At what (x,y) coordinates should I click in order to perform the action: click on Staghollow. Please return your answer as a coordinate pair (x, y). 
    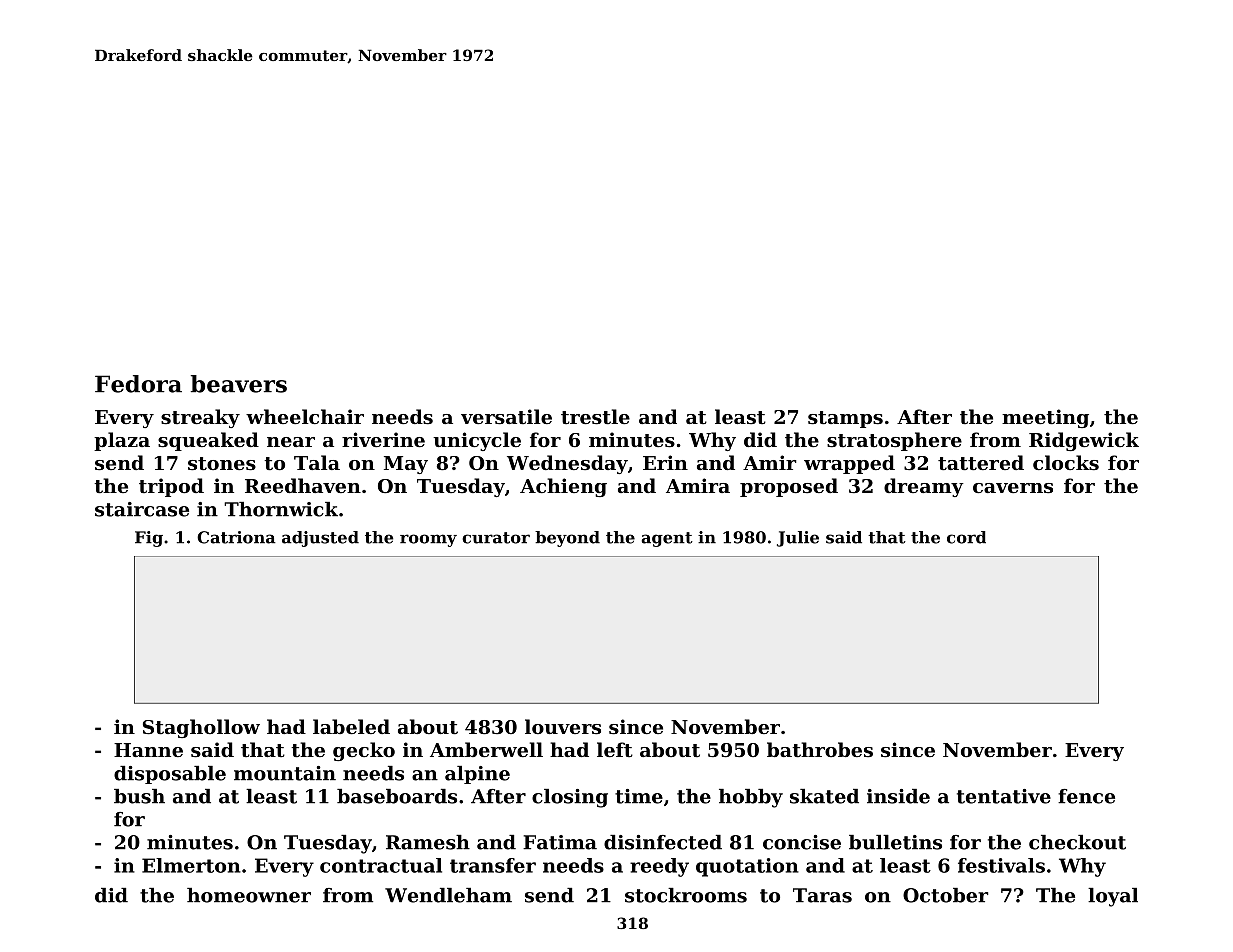
    Looking at the image, I should click on (201, 728).
